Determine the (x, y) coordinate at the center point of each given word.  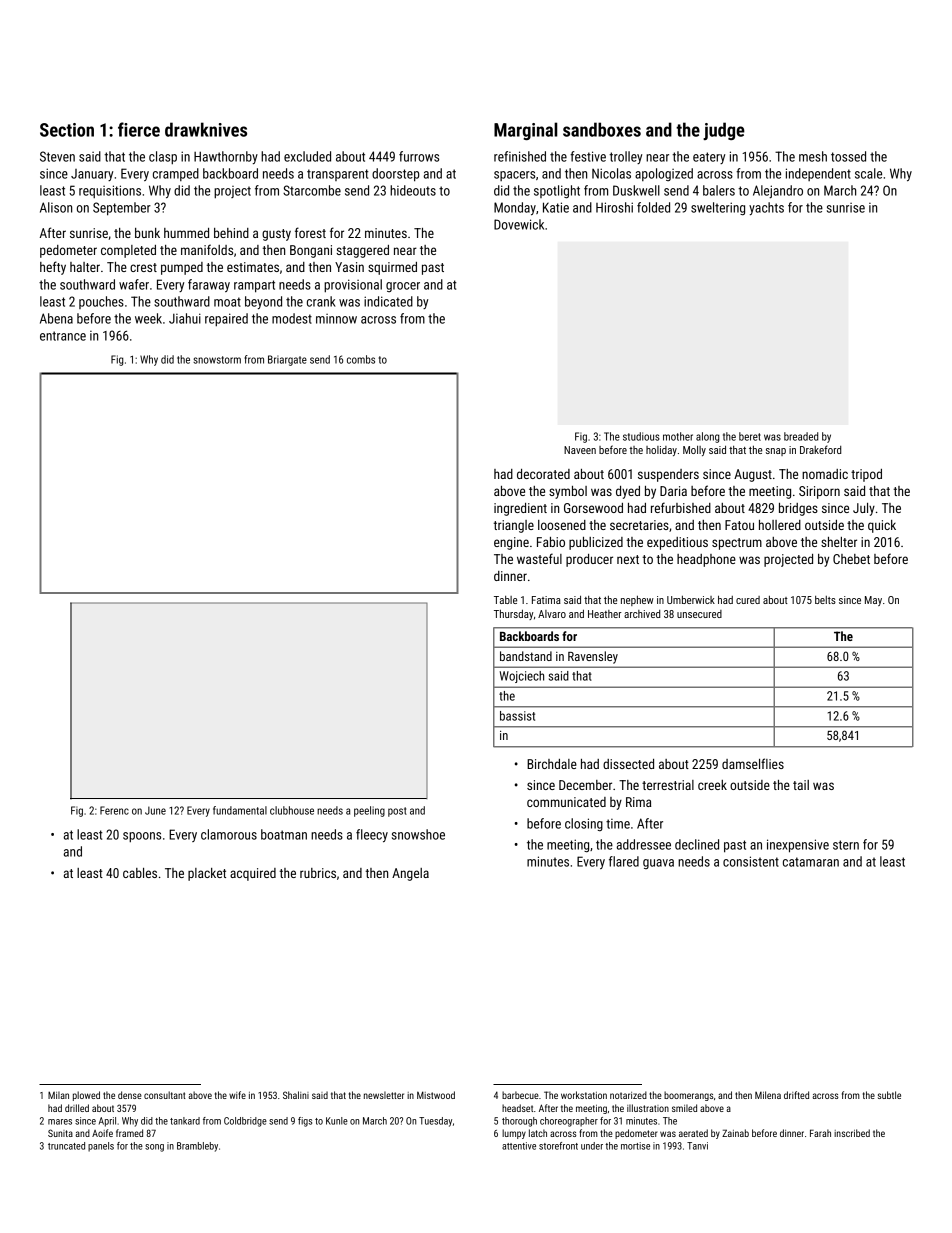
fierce (139, 129)
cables (140, 873)
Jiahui (185, 318)
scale (868, 173)
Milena (768, 1095)
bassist (517, 716)
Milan (58, 1095)
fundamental (240, 810)
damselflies (753, 763)
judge (724, 131)
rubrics (318, 873)
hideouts (413, 190)
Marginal (526, 131)
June (155, 810)
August (753, 475)
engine (511, 543)
